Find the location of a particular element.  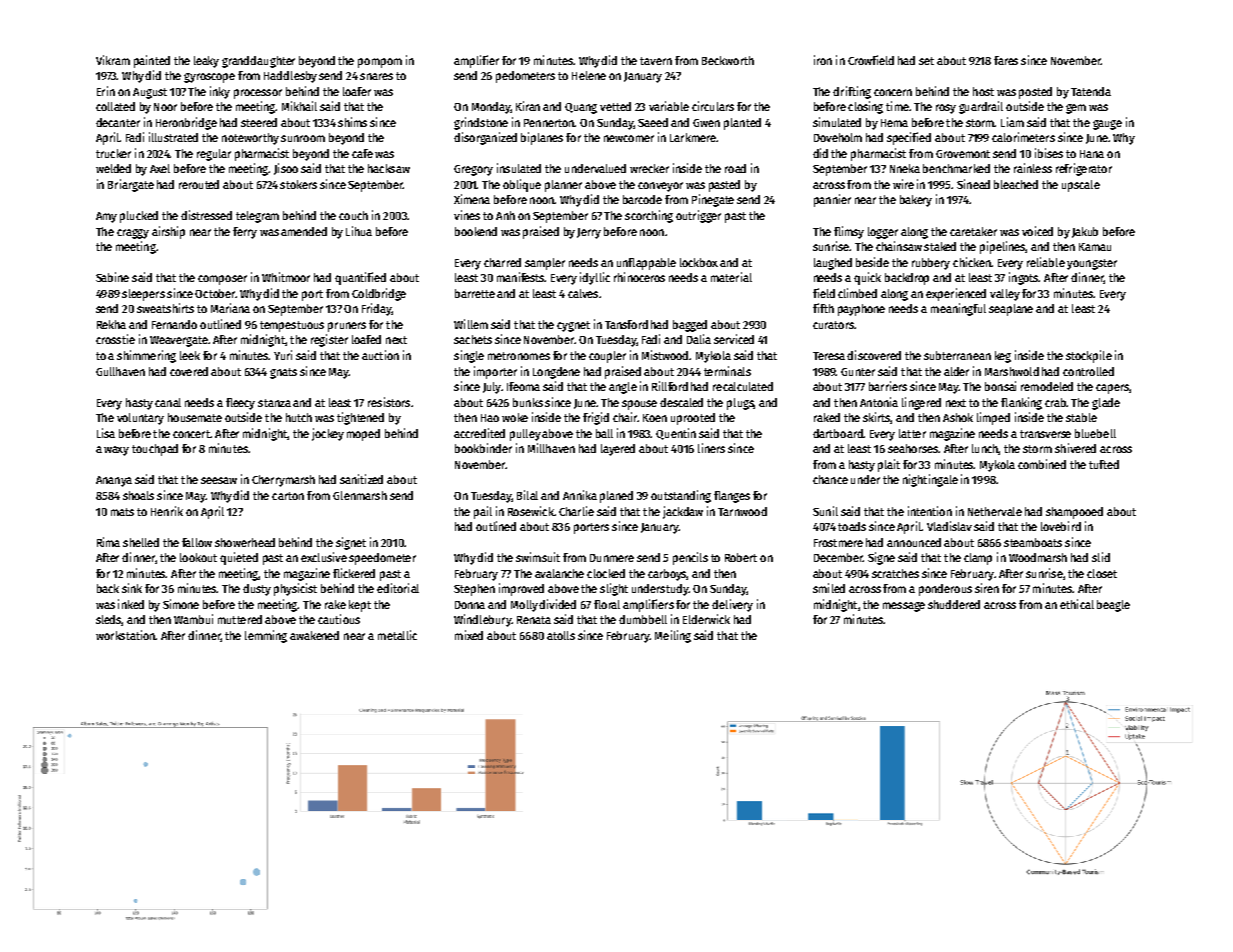

shelled is located at coordinates (141, 542).
